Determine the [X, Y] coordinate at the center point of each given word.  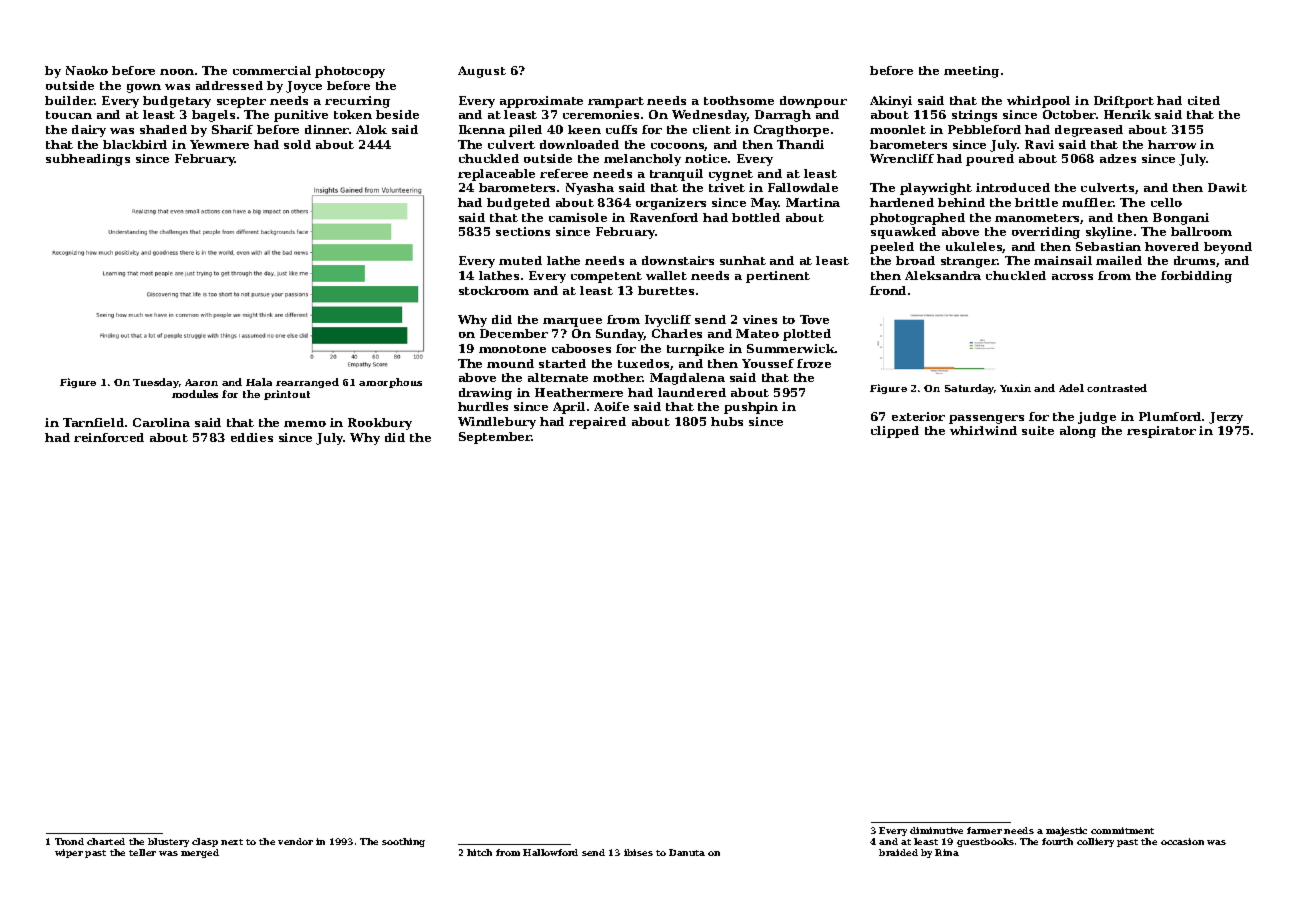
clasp [205, 842]
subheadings [88, 160]
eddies [252, 437]
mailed [1119, 260]
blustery [168, 842]
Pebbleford [984, 129]
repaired [597, 423]
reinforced [109, 437]
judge [1097, 418]
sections [523, 231]
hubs [727, 421]
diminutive [936, 830]
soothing [403, 842]
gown [144, 88]
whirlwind [983, 430]
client [712, 129]
